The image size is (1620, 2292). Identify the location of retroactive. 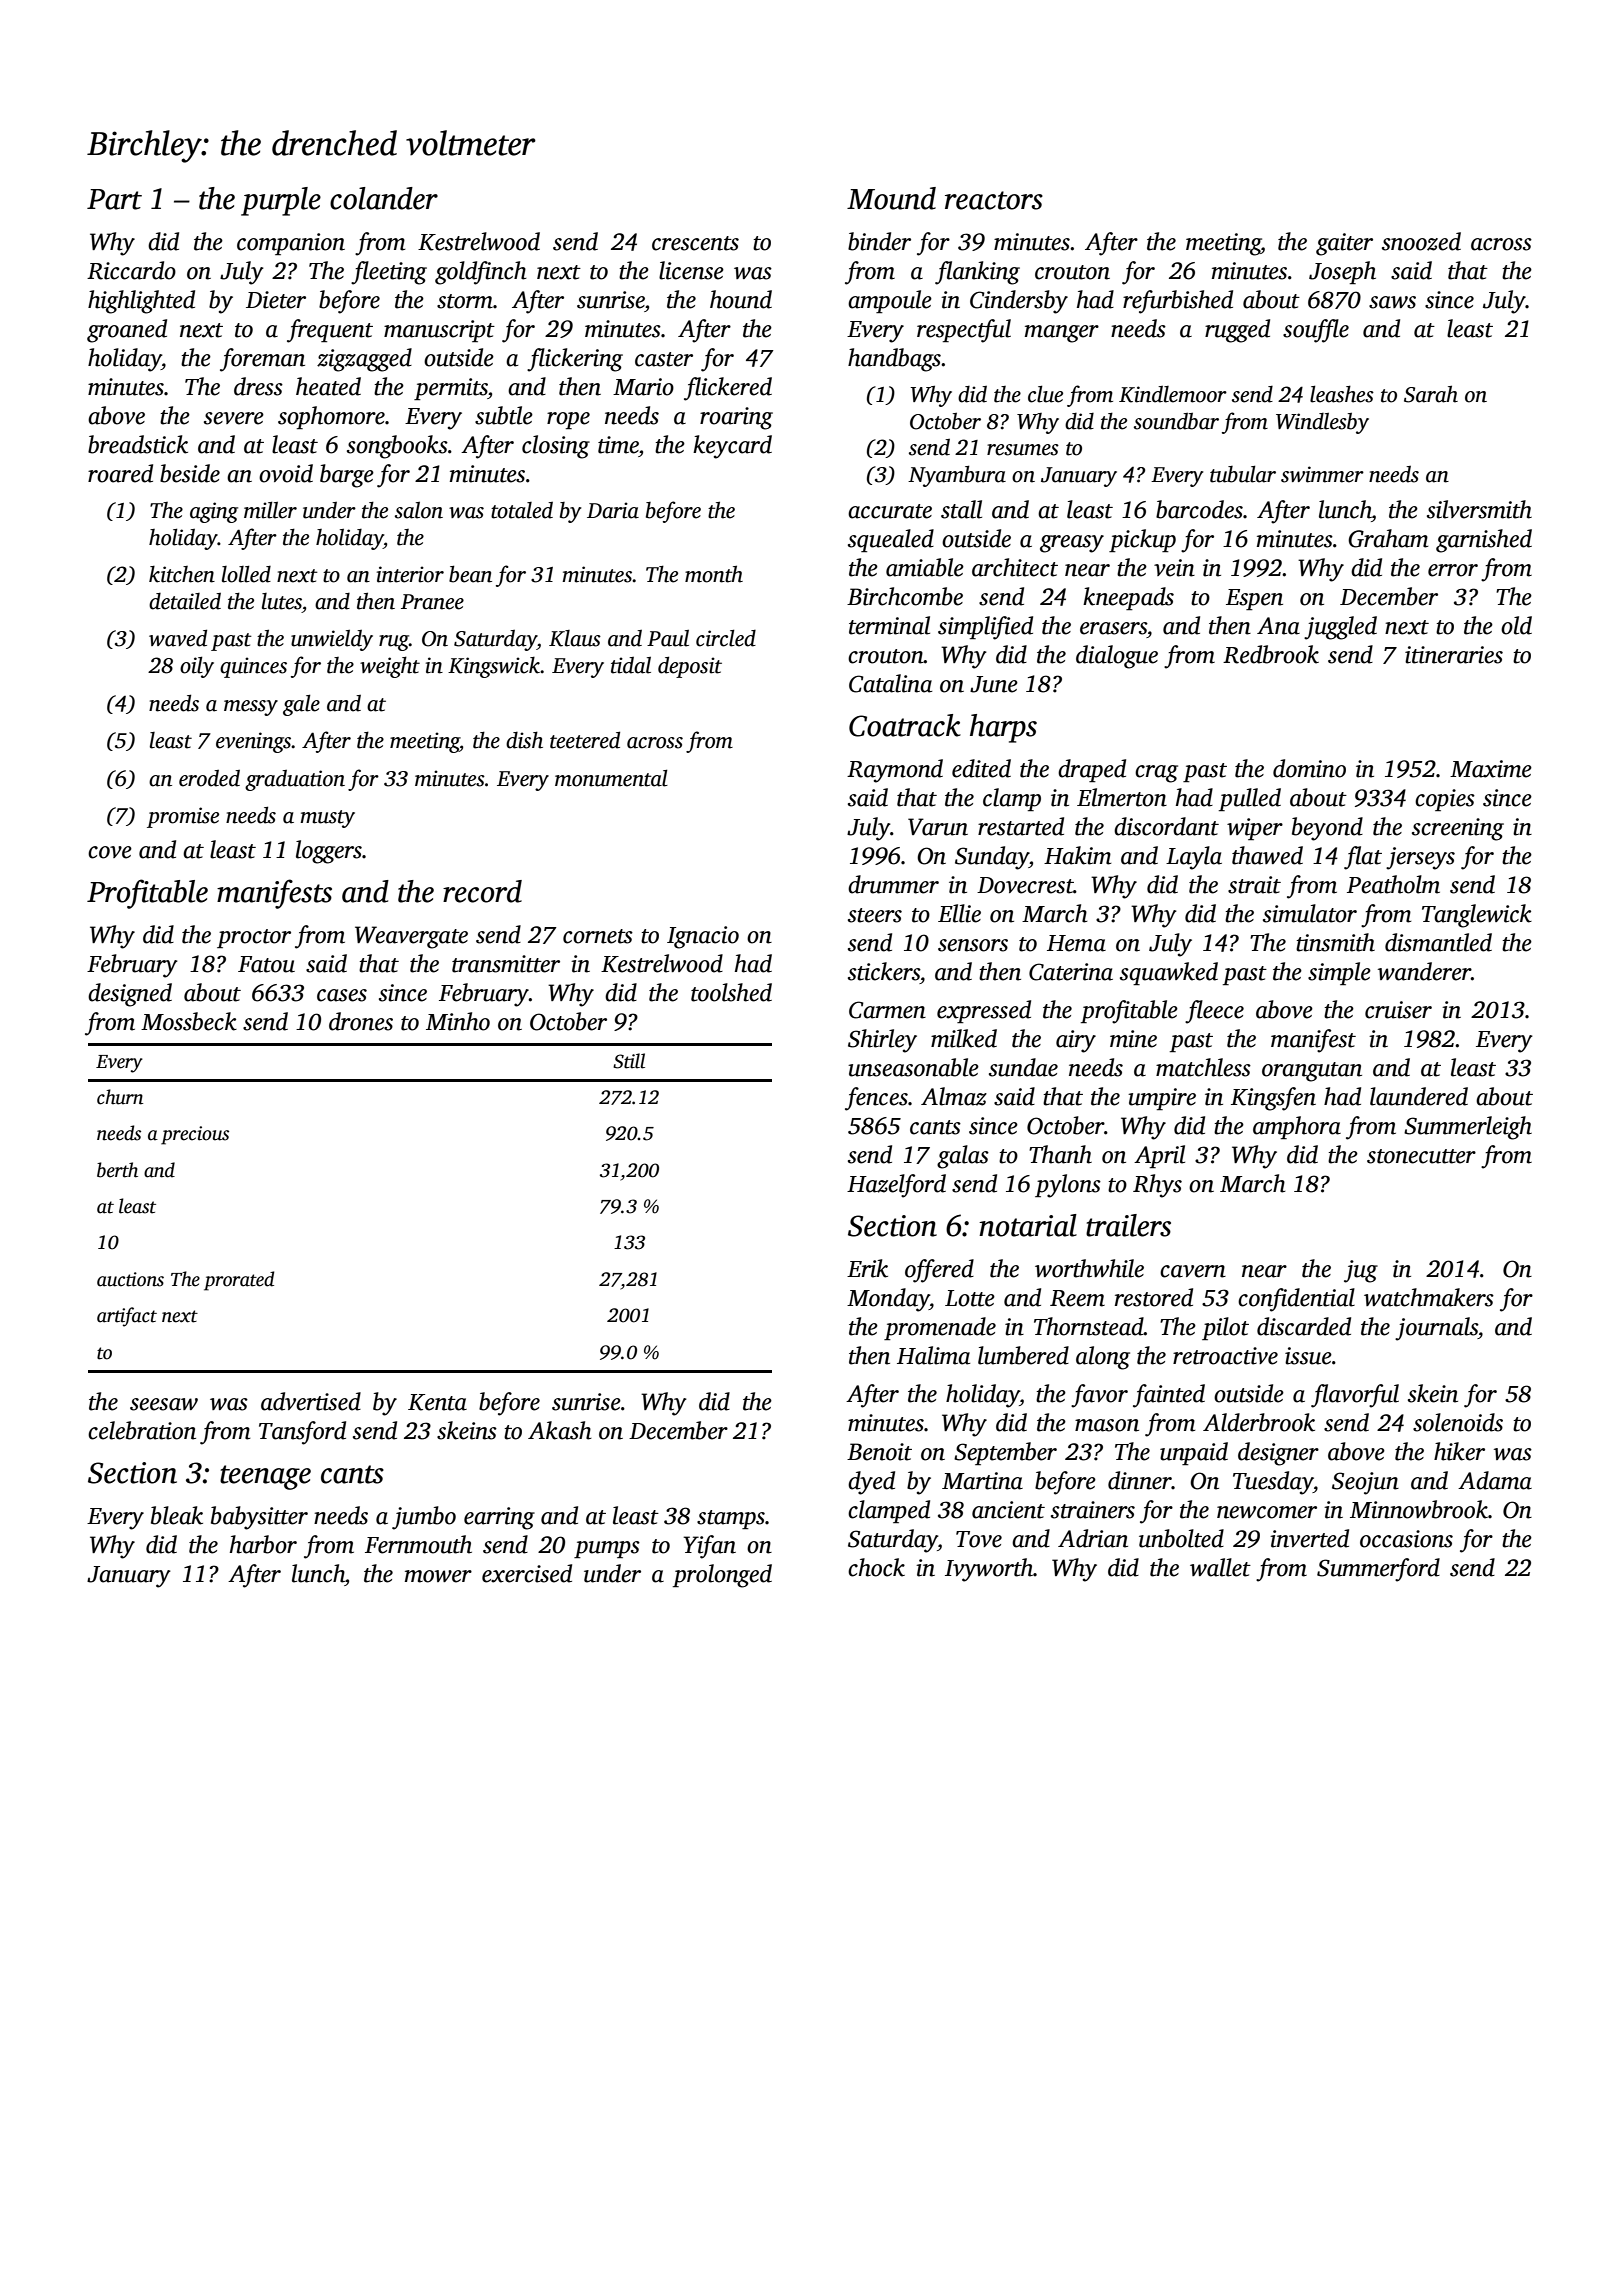
(1225, 1356).
